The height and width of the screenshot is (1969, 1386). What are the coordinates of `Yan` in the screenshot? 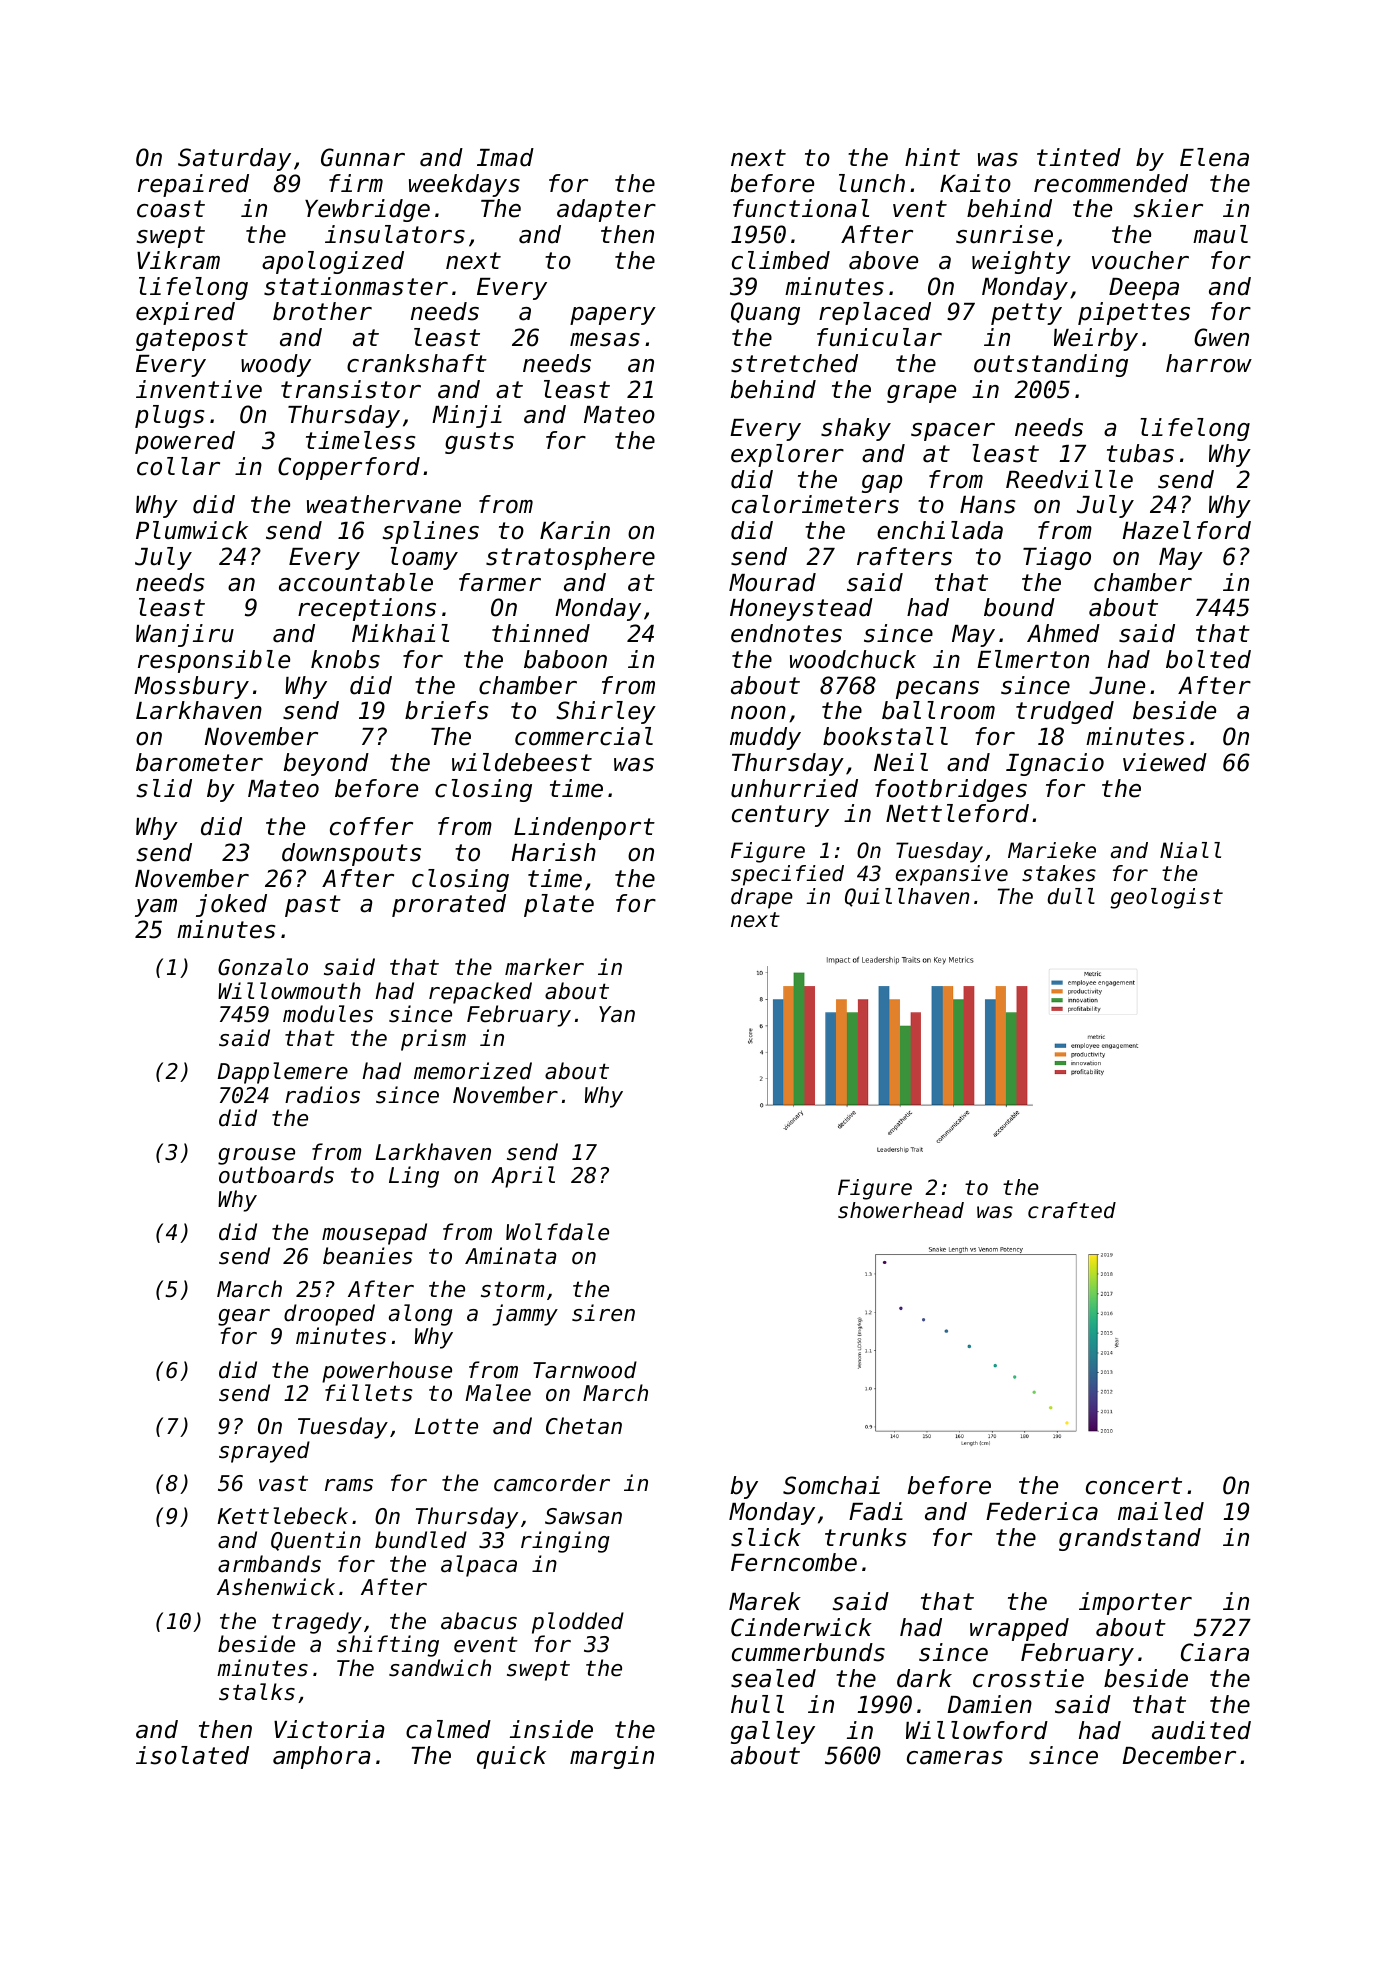 It's located at (617, 1014).
